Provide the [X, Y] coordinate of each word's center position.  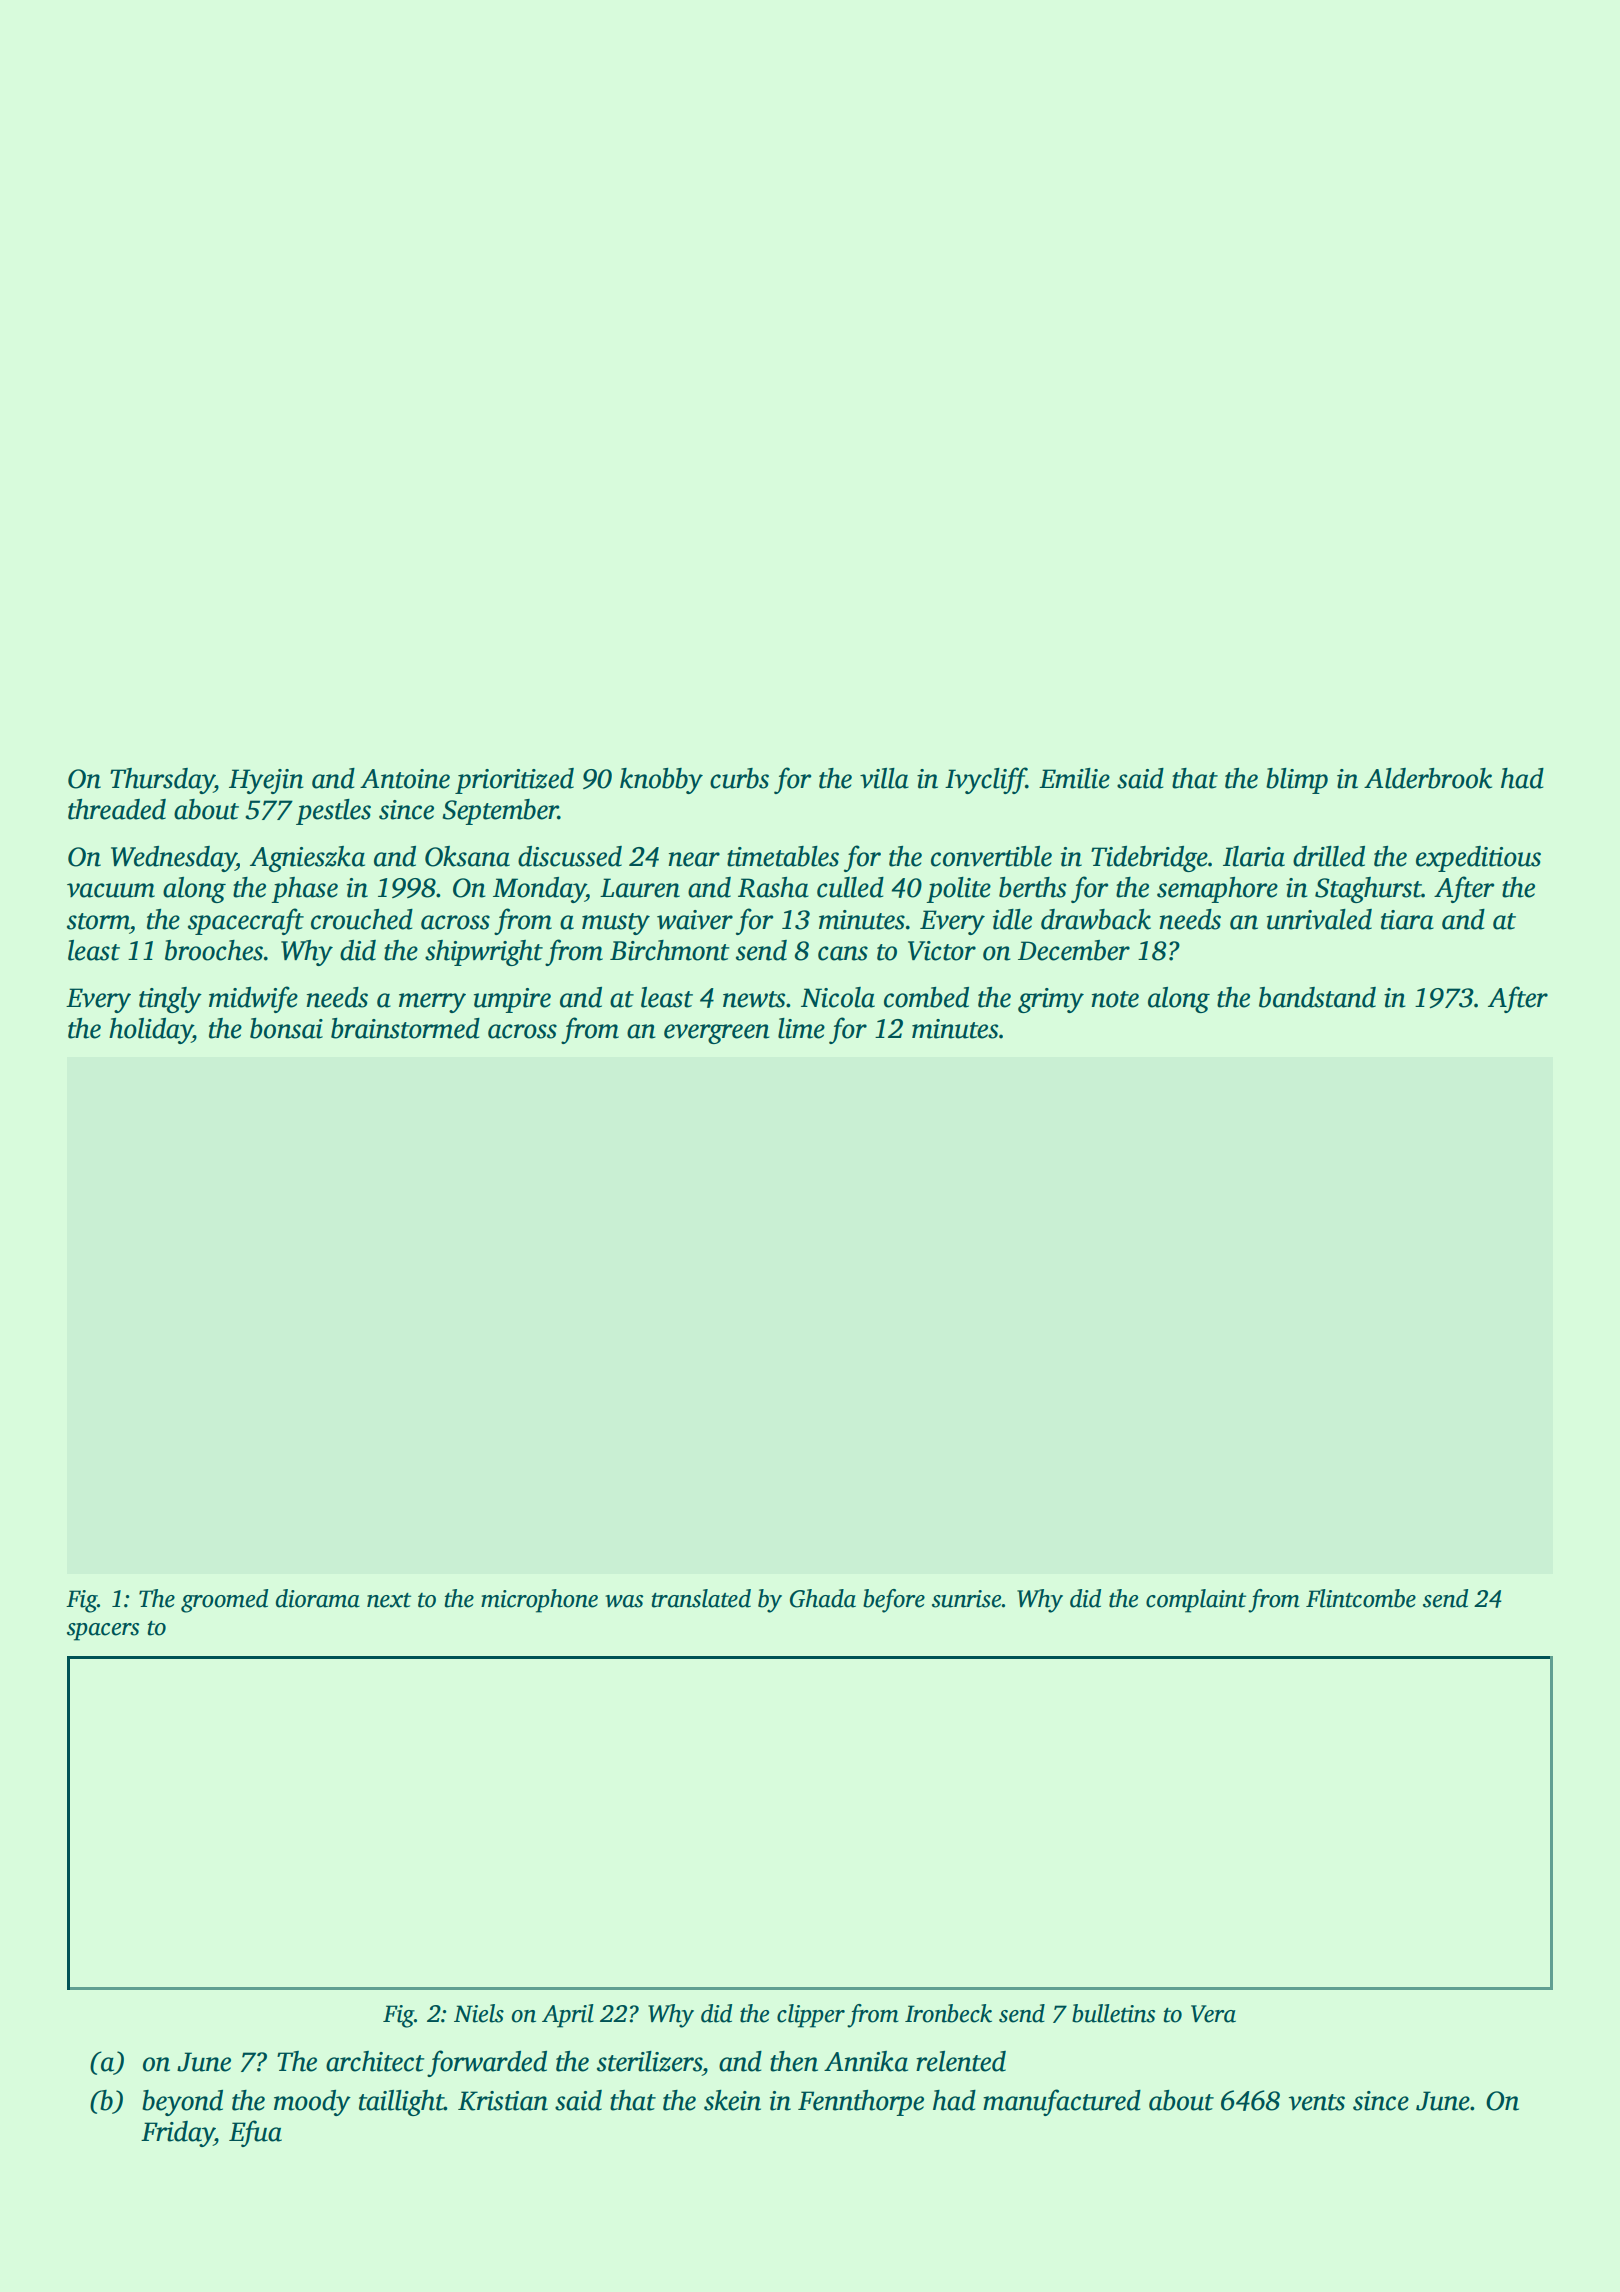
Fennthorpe [861, 2103]
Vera [1213, 2014]
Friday [177, 2134]
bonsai [286, 1028]
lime [801, 1028]
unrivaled [1319, 919]
